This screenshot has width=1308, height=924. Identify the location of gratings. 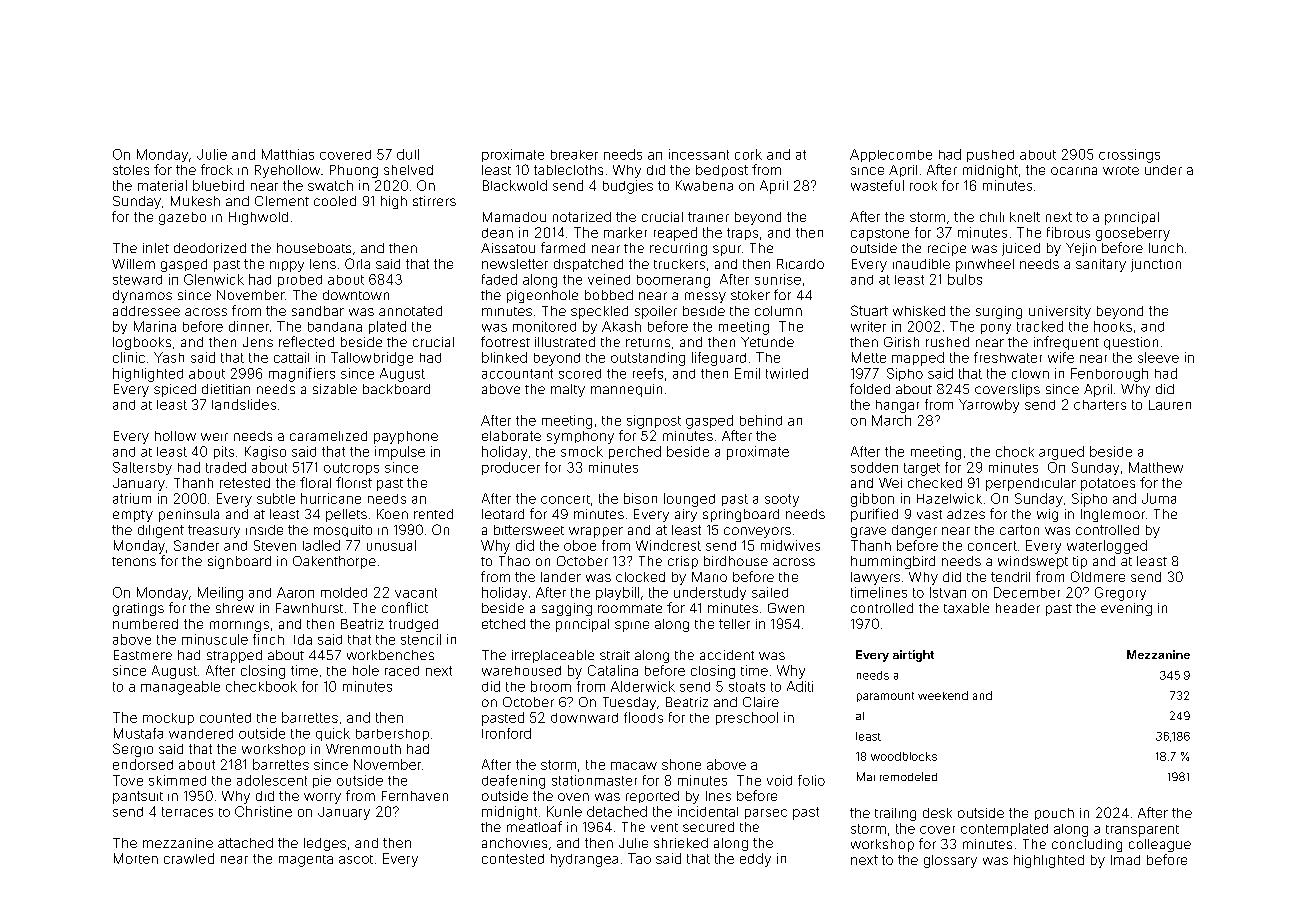
(138, 609).
